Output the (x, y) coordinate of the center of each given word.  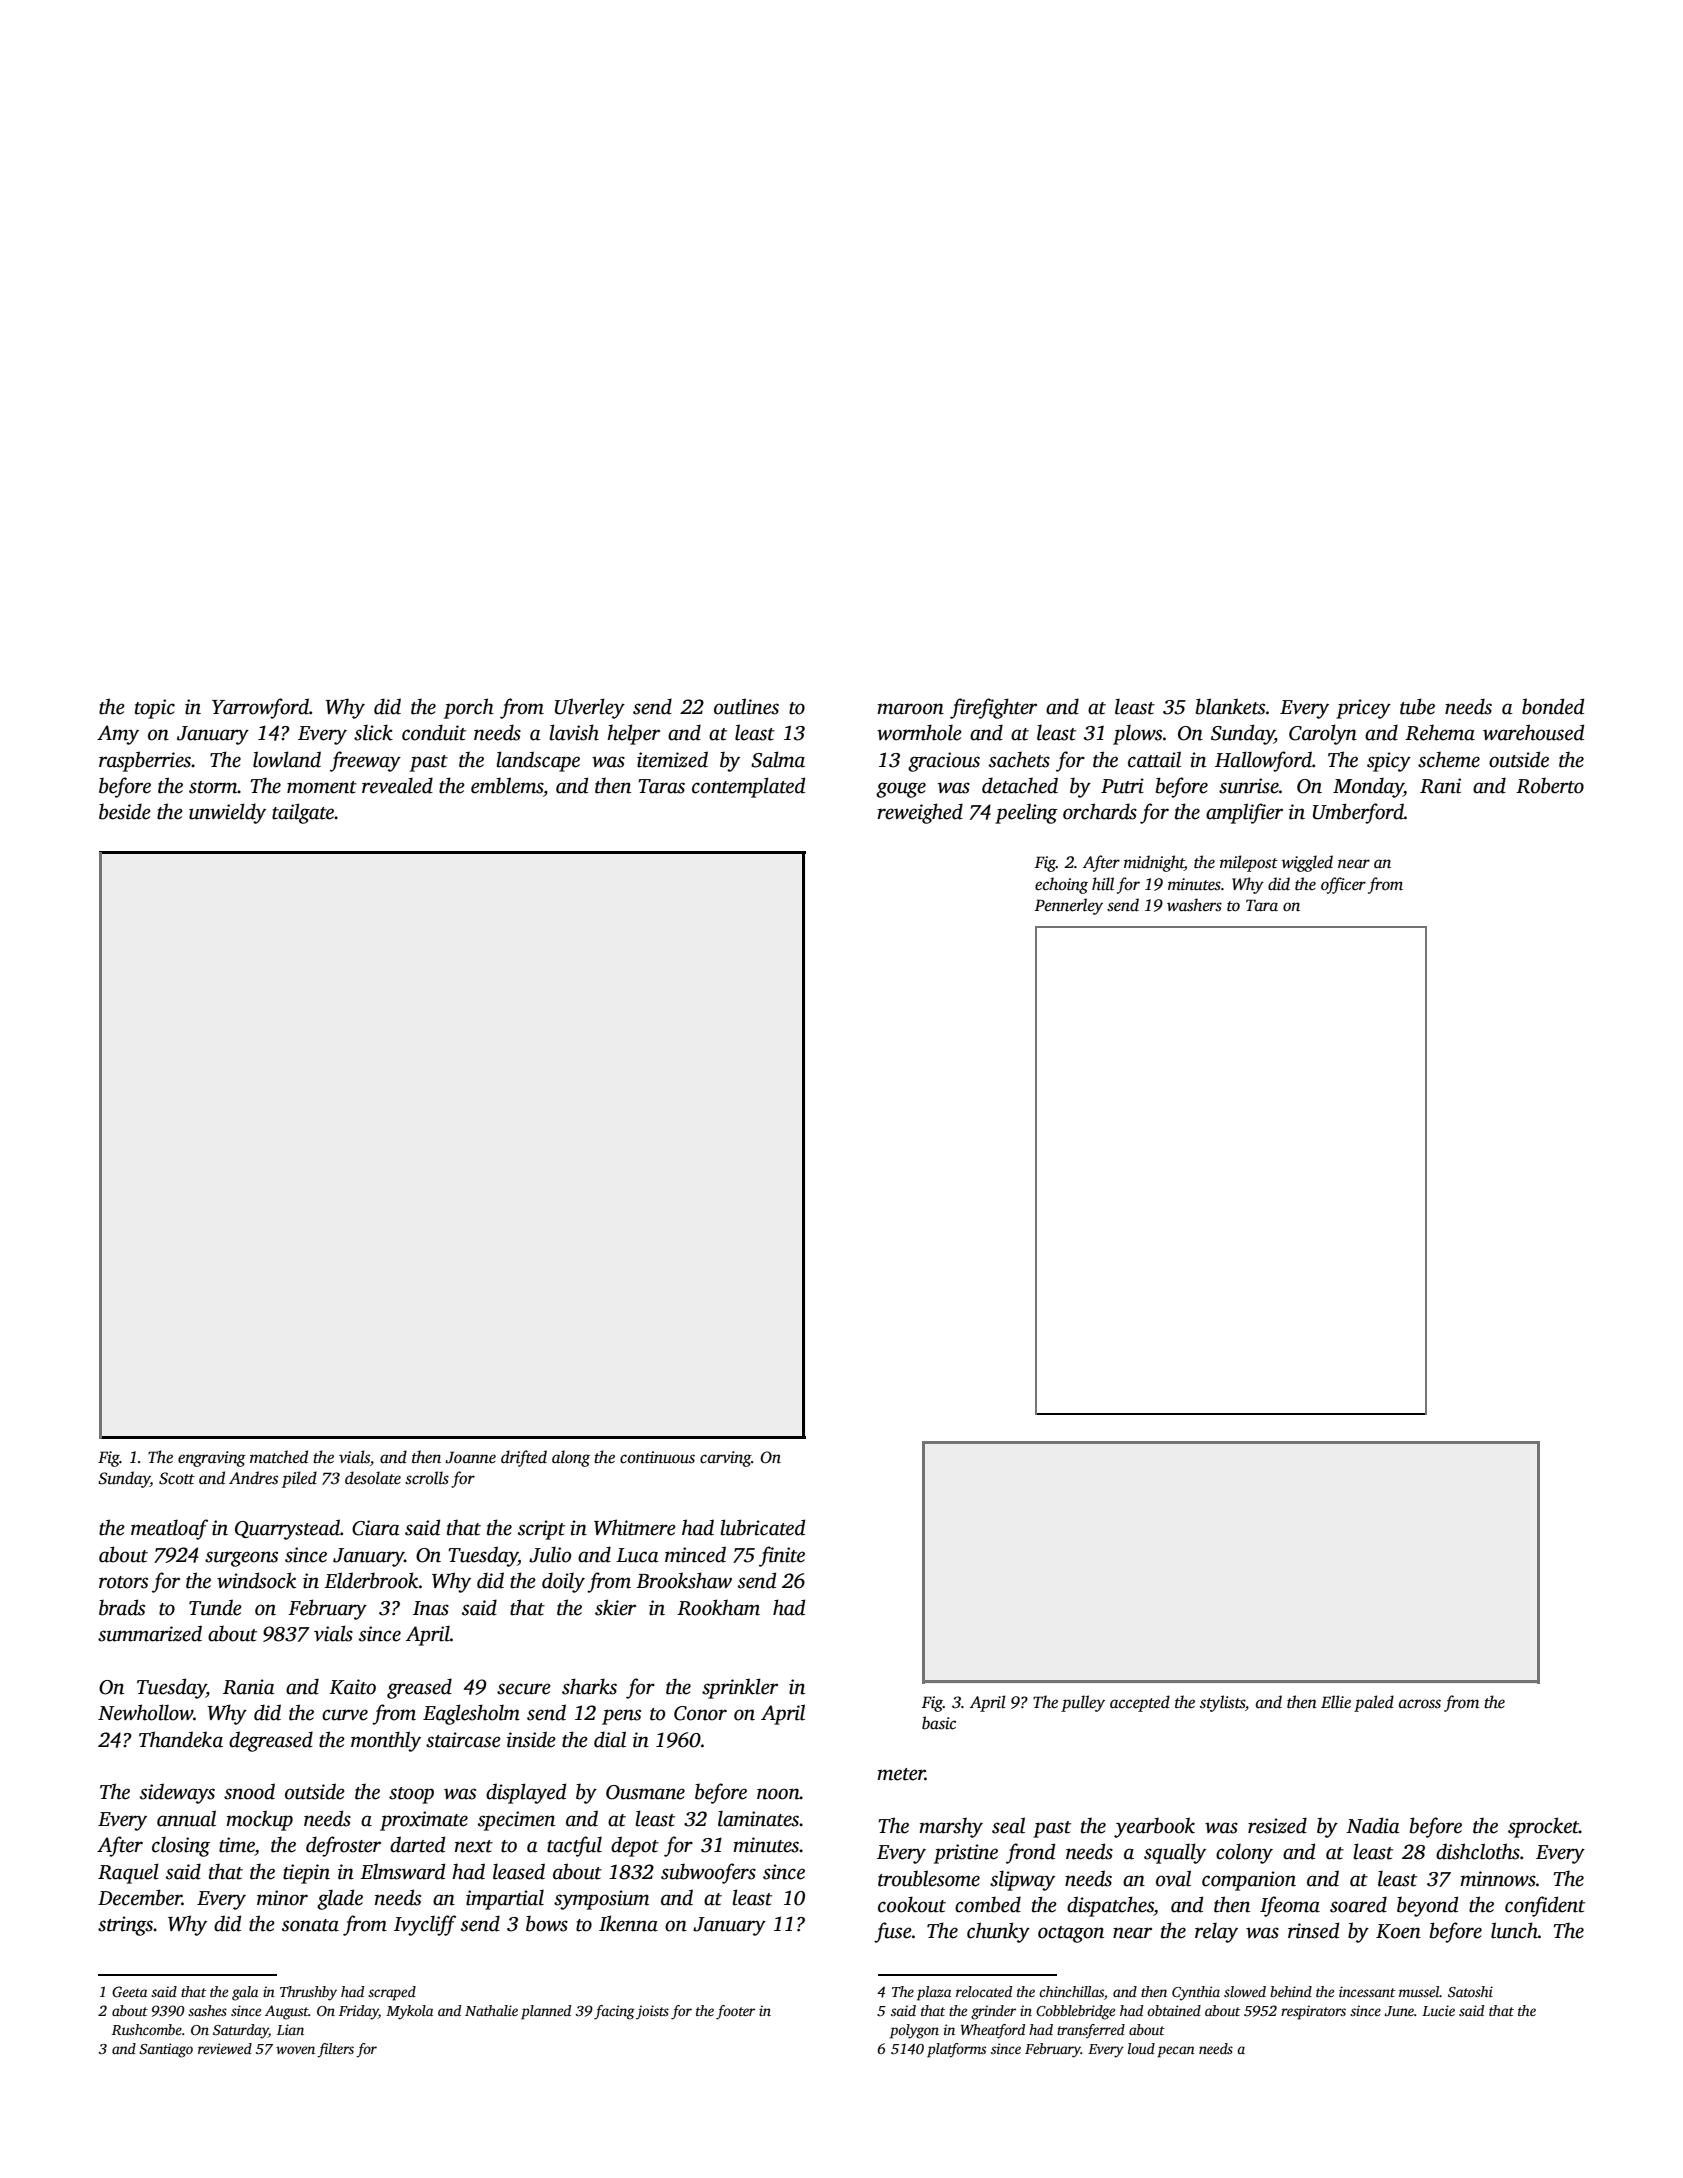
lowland (287, 759)
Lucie (1438, 2010)
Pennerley (1068, 906)
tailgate (303, 813)
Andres (253, 1478)
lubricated (762, 1527)
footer (735, 2012)
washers (1194, 905)
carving (725, 1459)
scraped (392, 1993)
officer (1343, 885)
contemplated (748, 787)
